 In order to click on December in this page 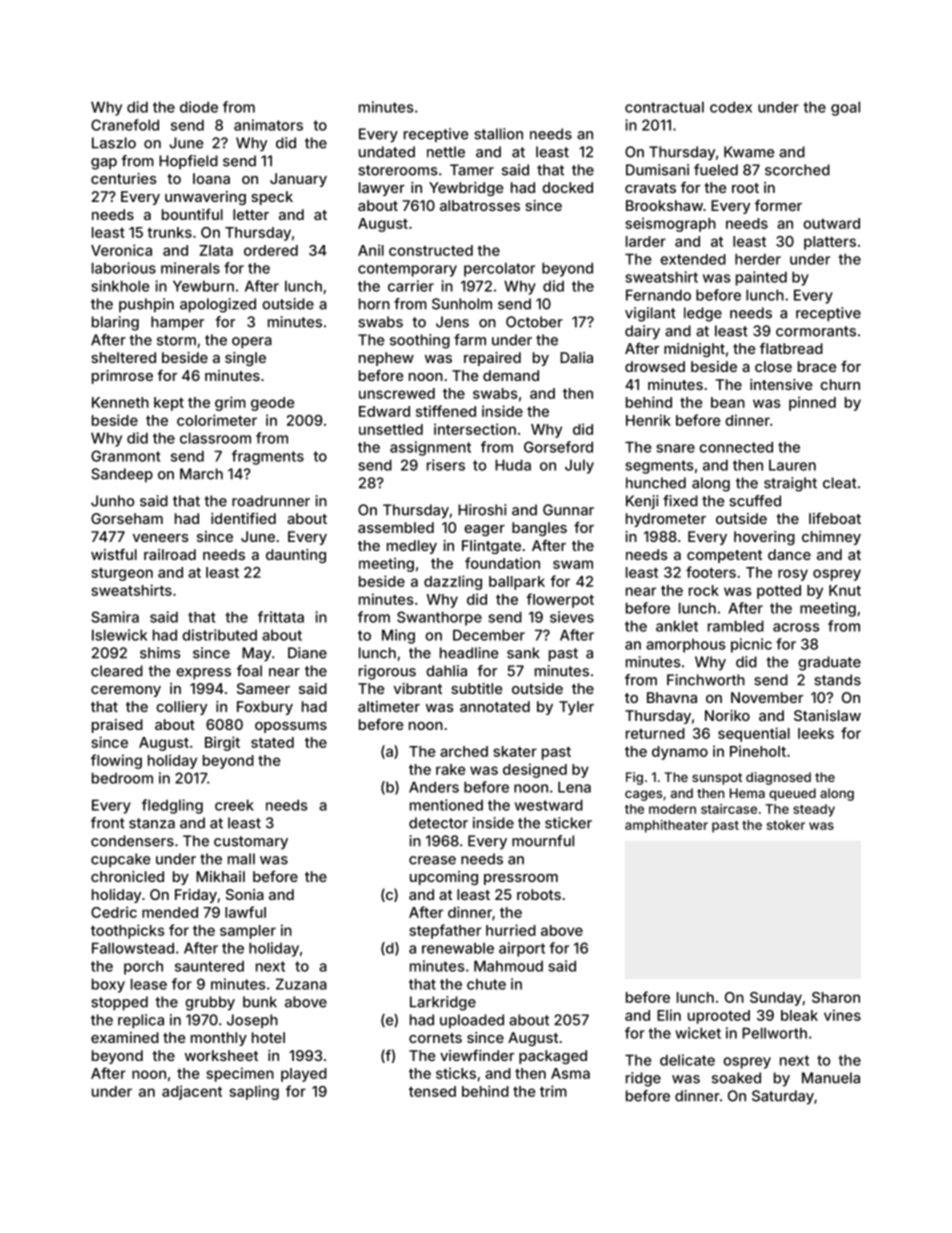, I will do `click(489, 635)`.
